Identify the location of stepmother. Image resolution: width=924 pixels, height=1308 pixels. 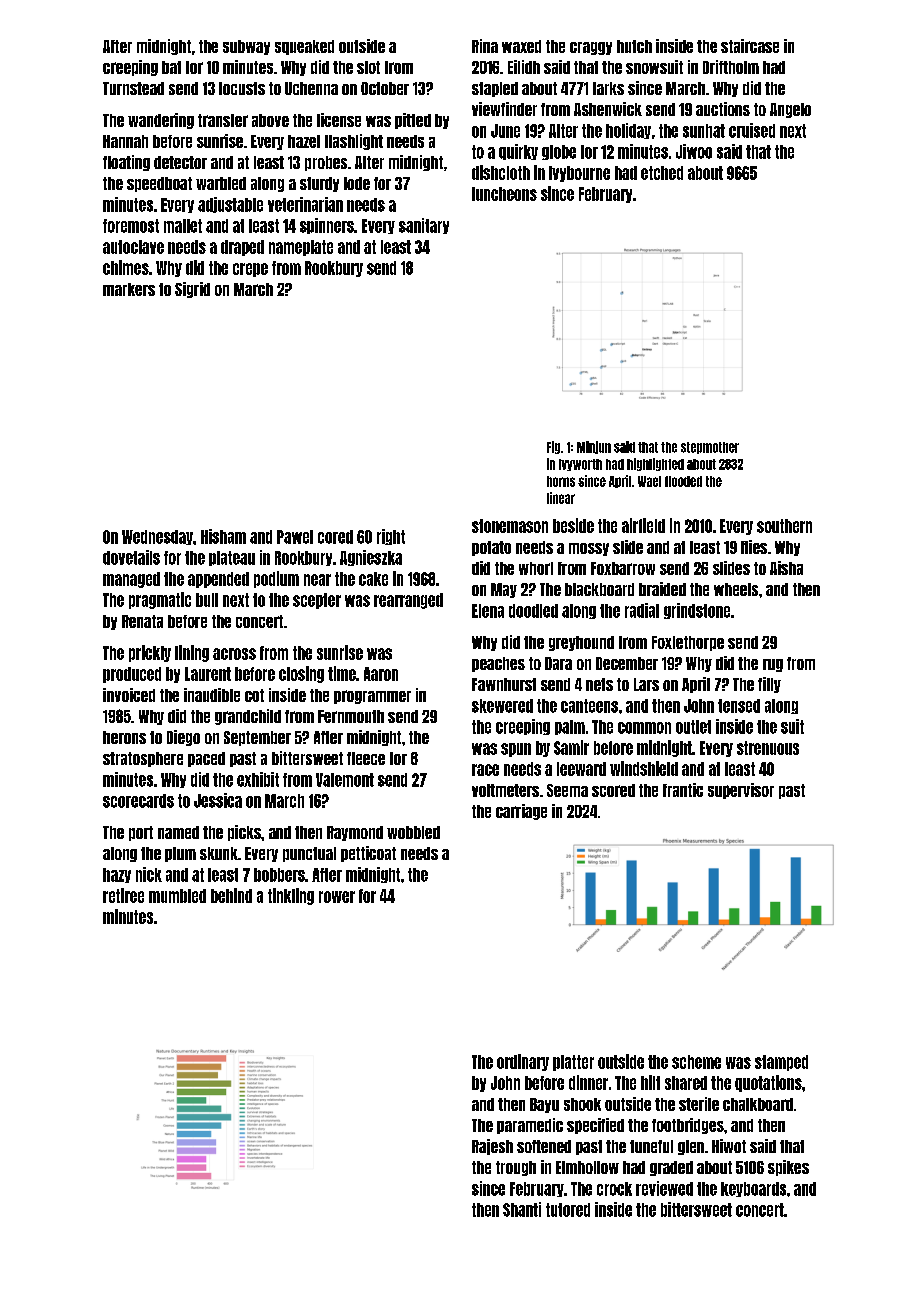
(710, 448).
